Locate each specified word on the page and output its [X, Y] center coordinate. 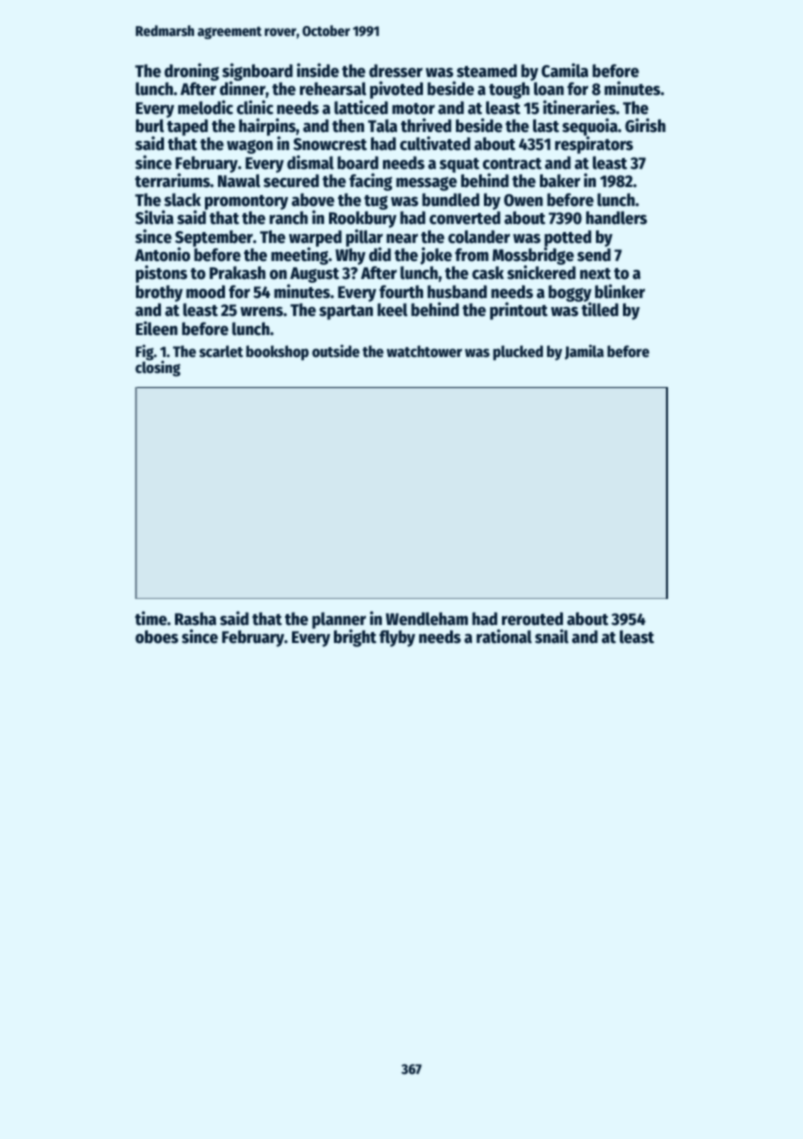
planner [339, 621]
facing [370, 182]
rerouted [532, 619]
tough [509, 90]
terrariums [172, 180]
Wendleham [427, 619]
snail [552, 636]
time [151, 618]
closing [158, 369]
